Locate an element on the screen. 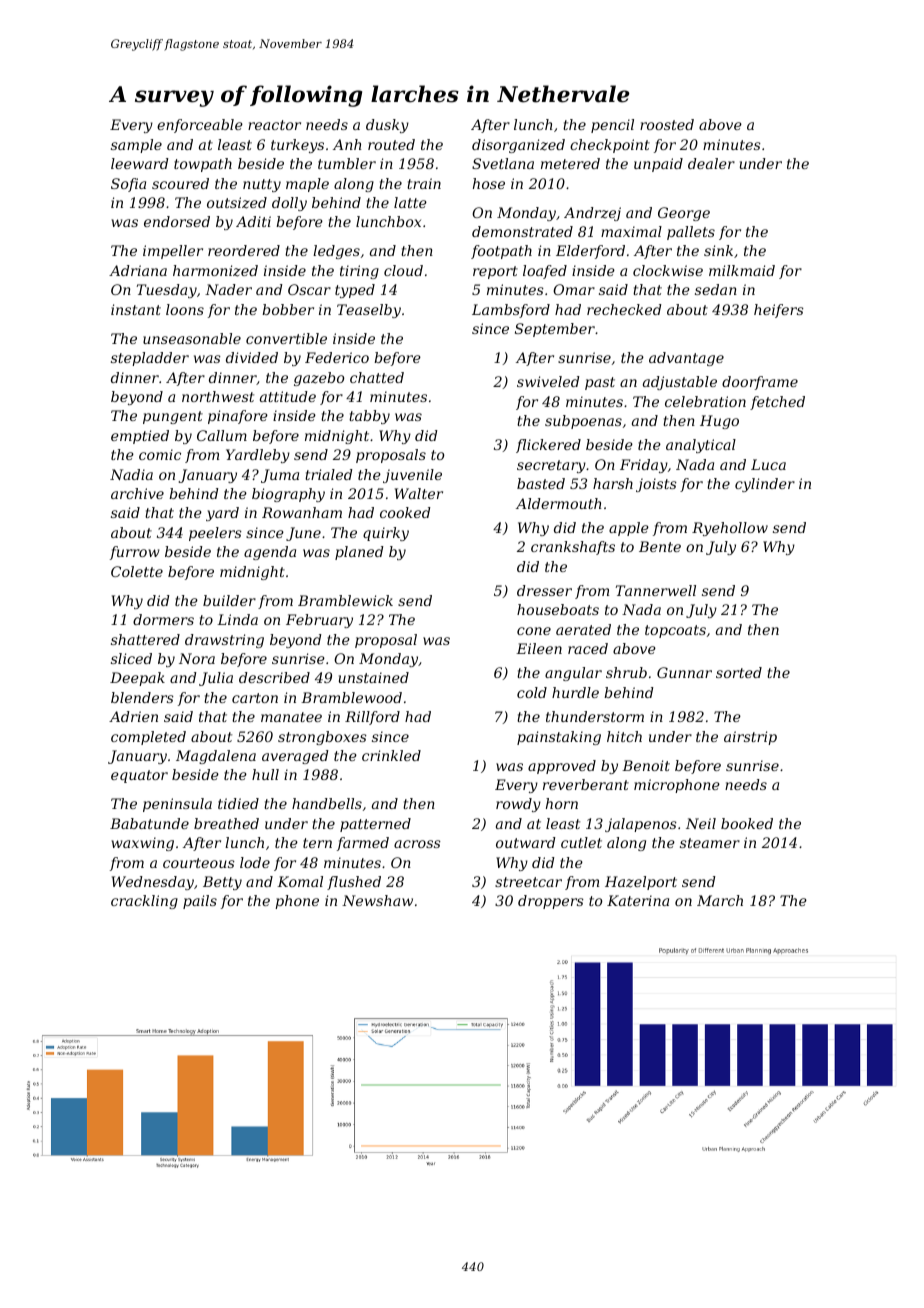  pails is located at coordinates (200, 902).
